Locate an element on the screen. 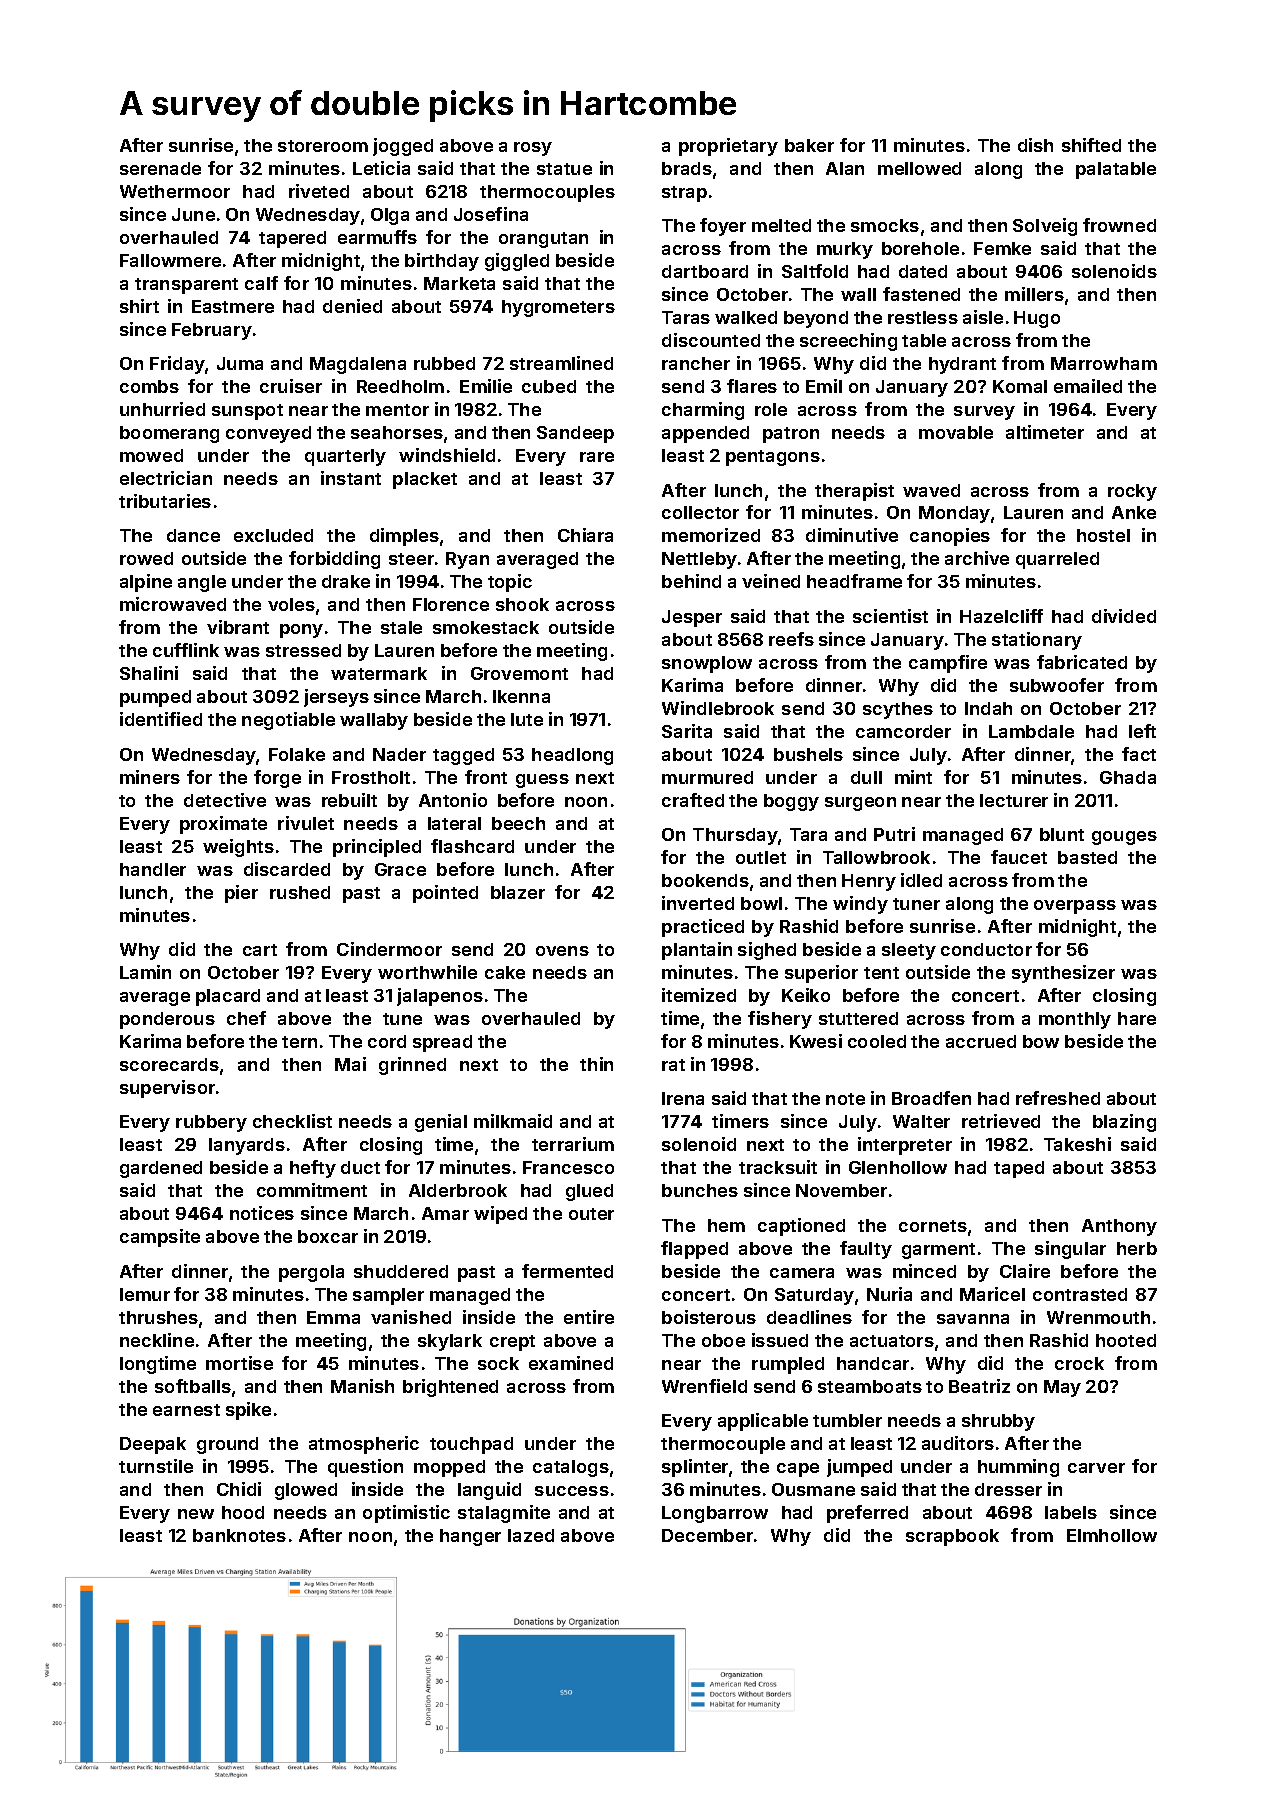 The image size is (1277, 1806). walked is located at coordinates (746, 317).
